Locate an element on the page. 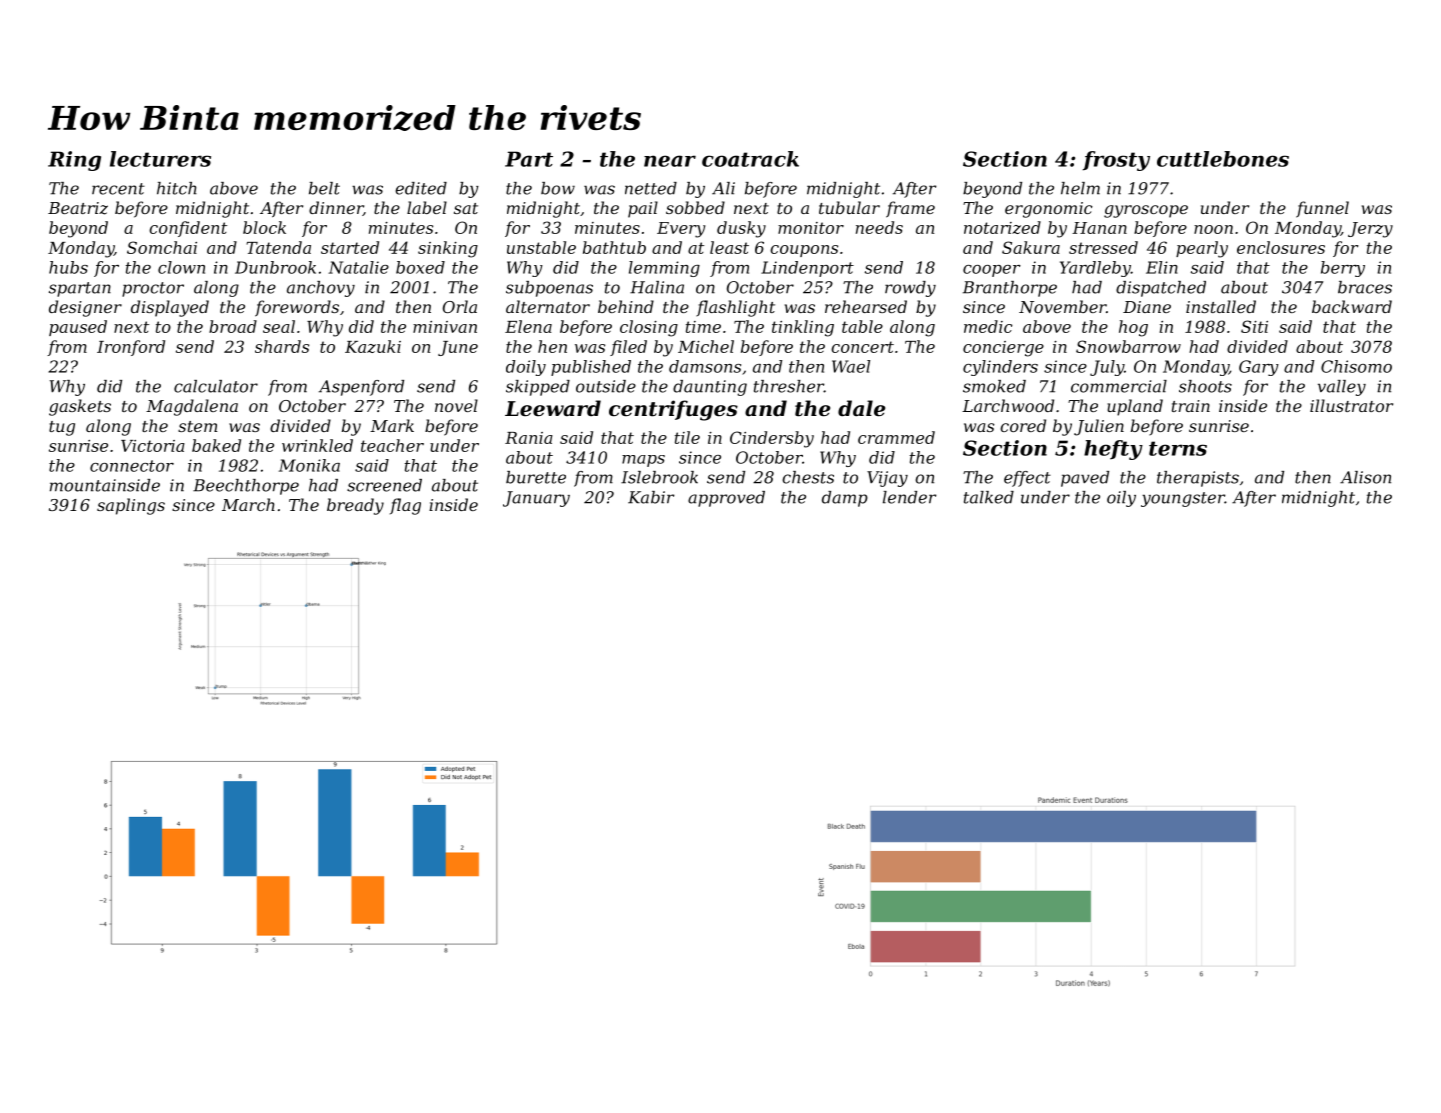 The width and height of the page is (1441, 1113). bow is located at coordinates (558, 188).
